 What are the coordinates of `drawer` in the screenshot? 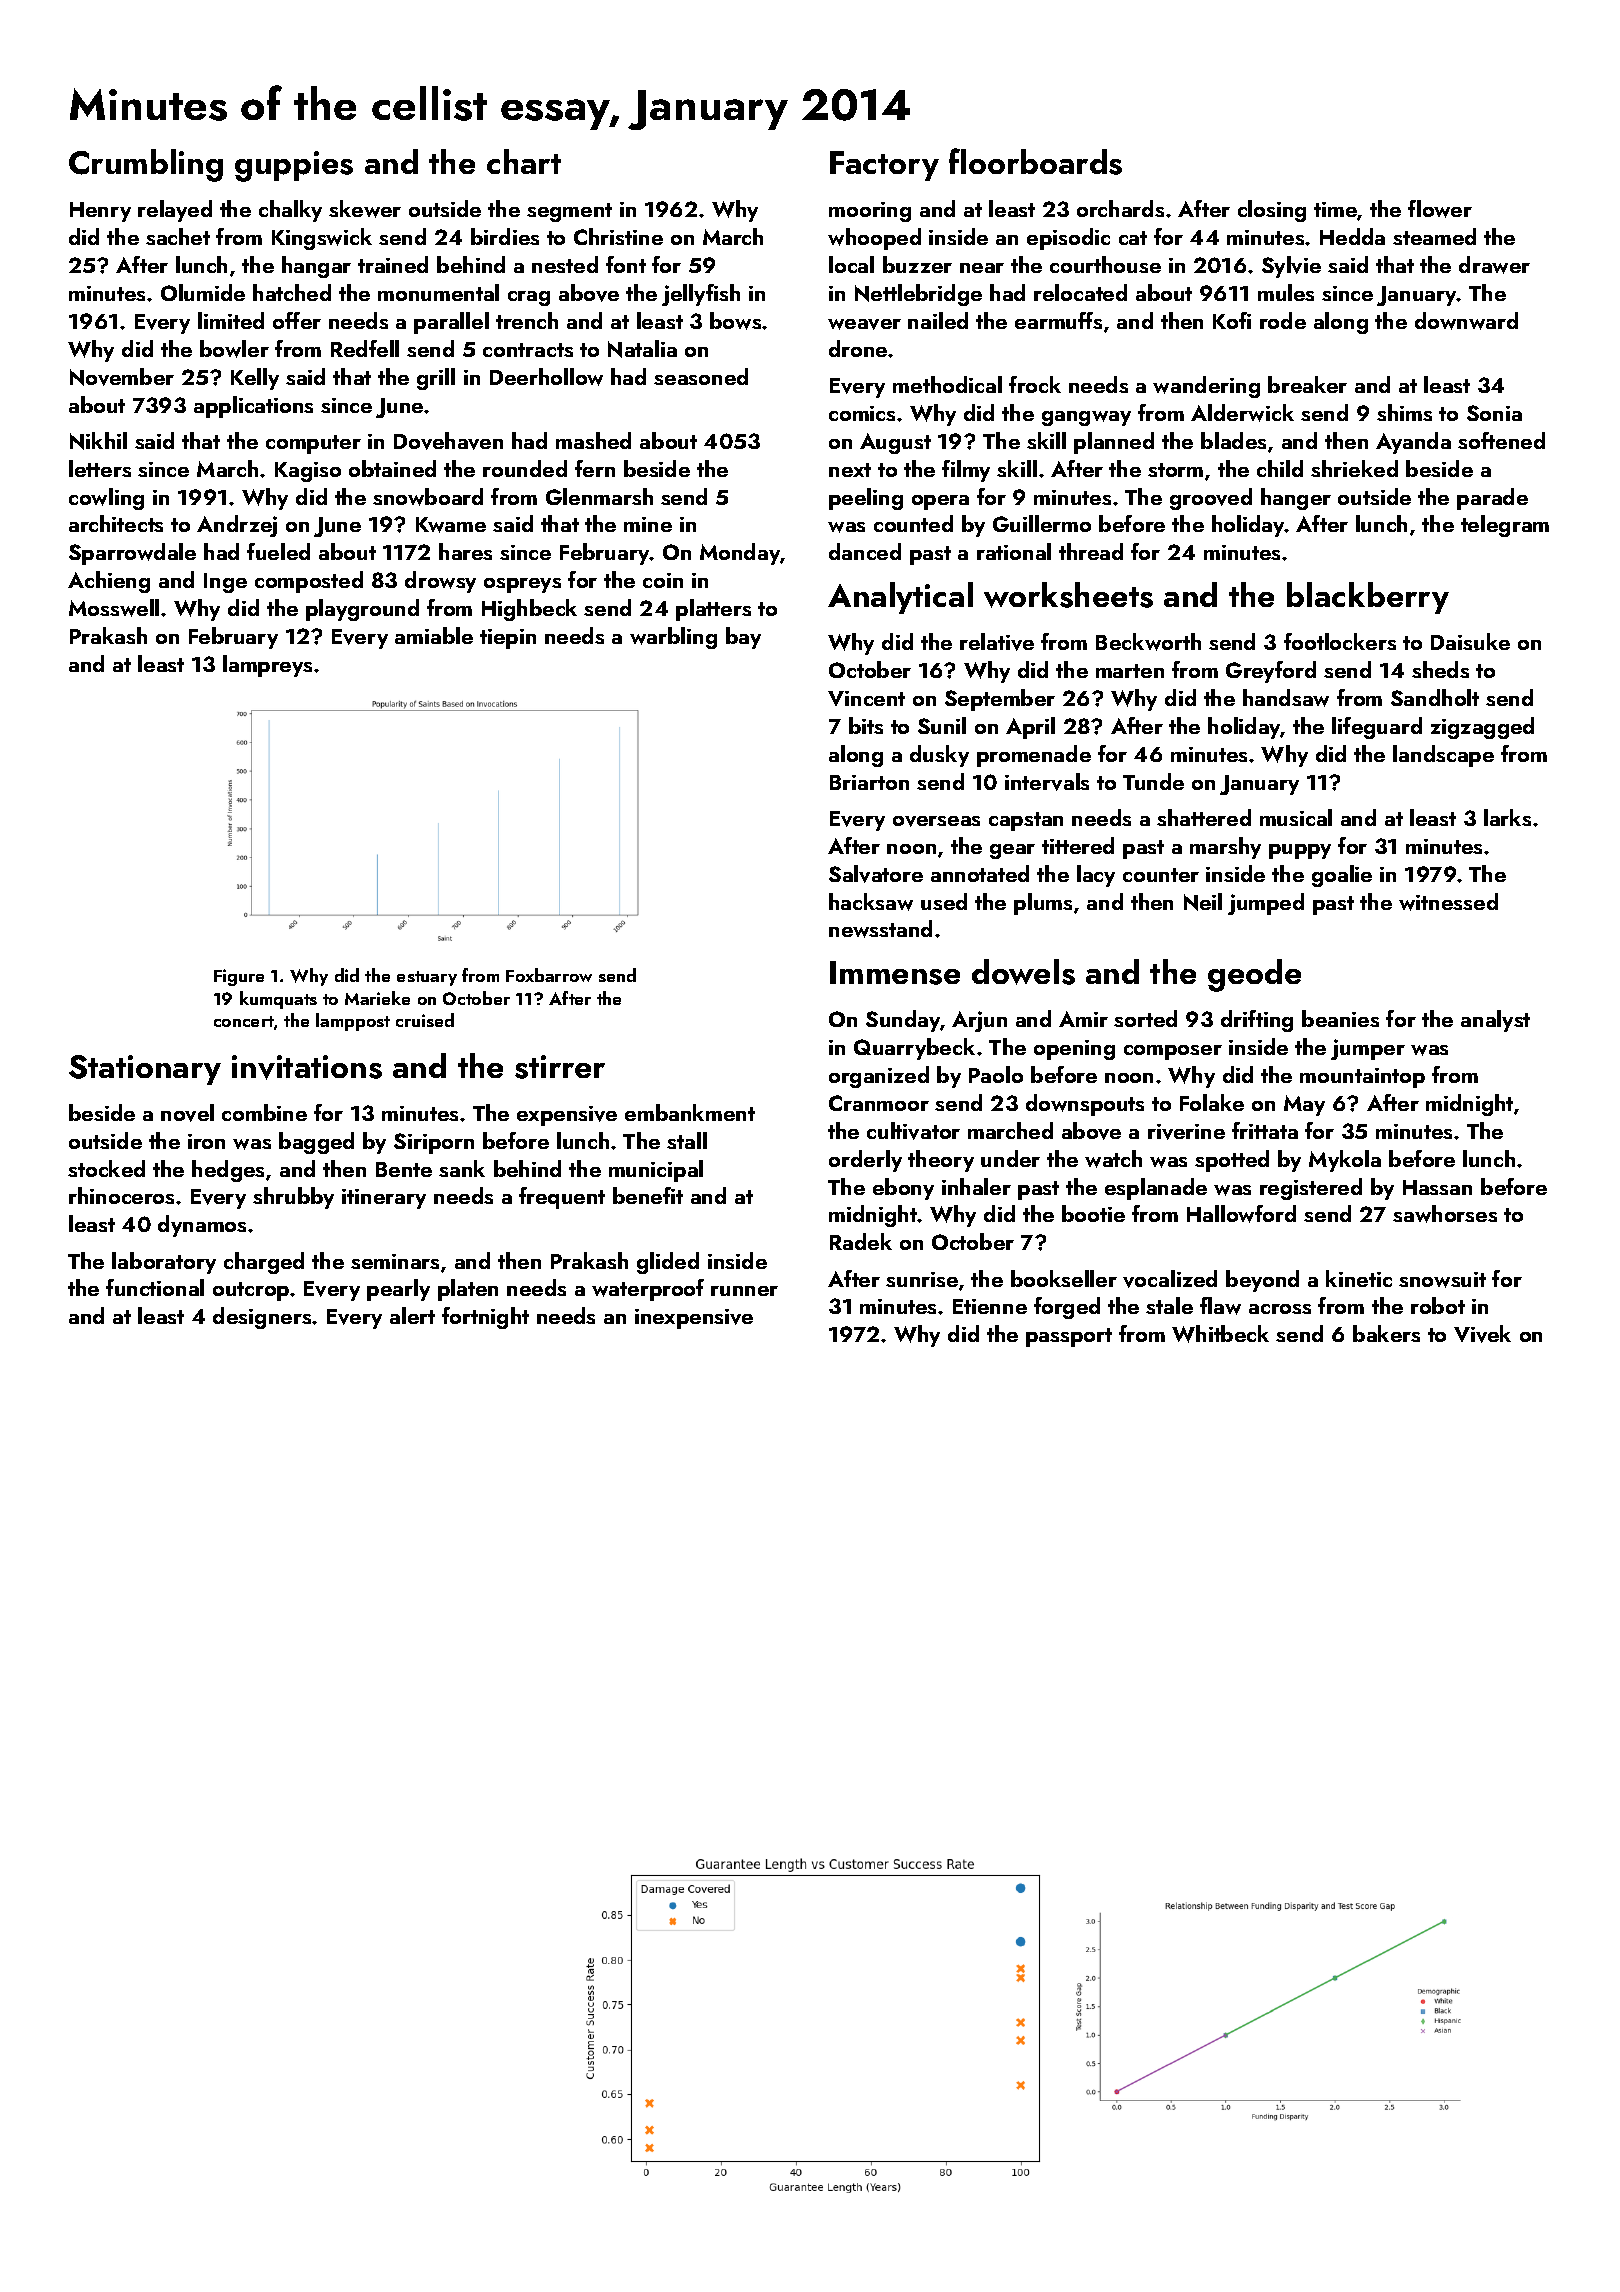 It's located at (1494, 265).
